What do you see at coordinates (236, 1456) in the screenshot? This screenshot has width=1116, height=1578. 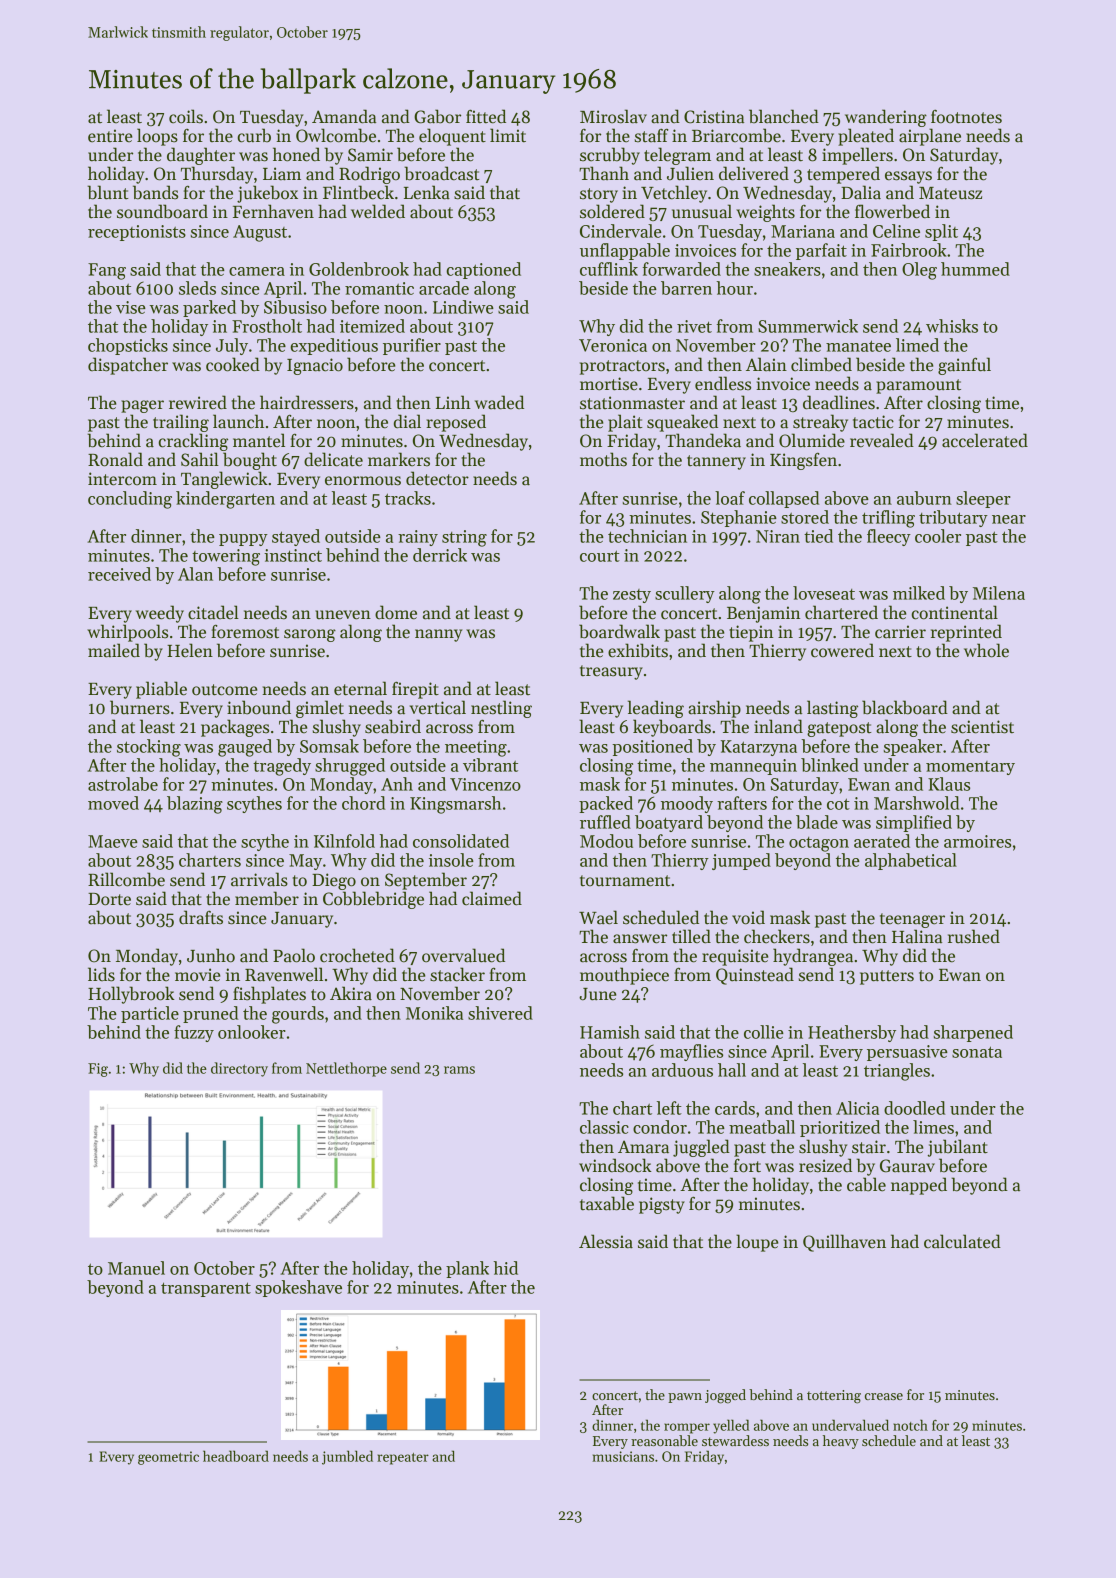 I see `headboard` at bounding box center [236, 1456].
